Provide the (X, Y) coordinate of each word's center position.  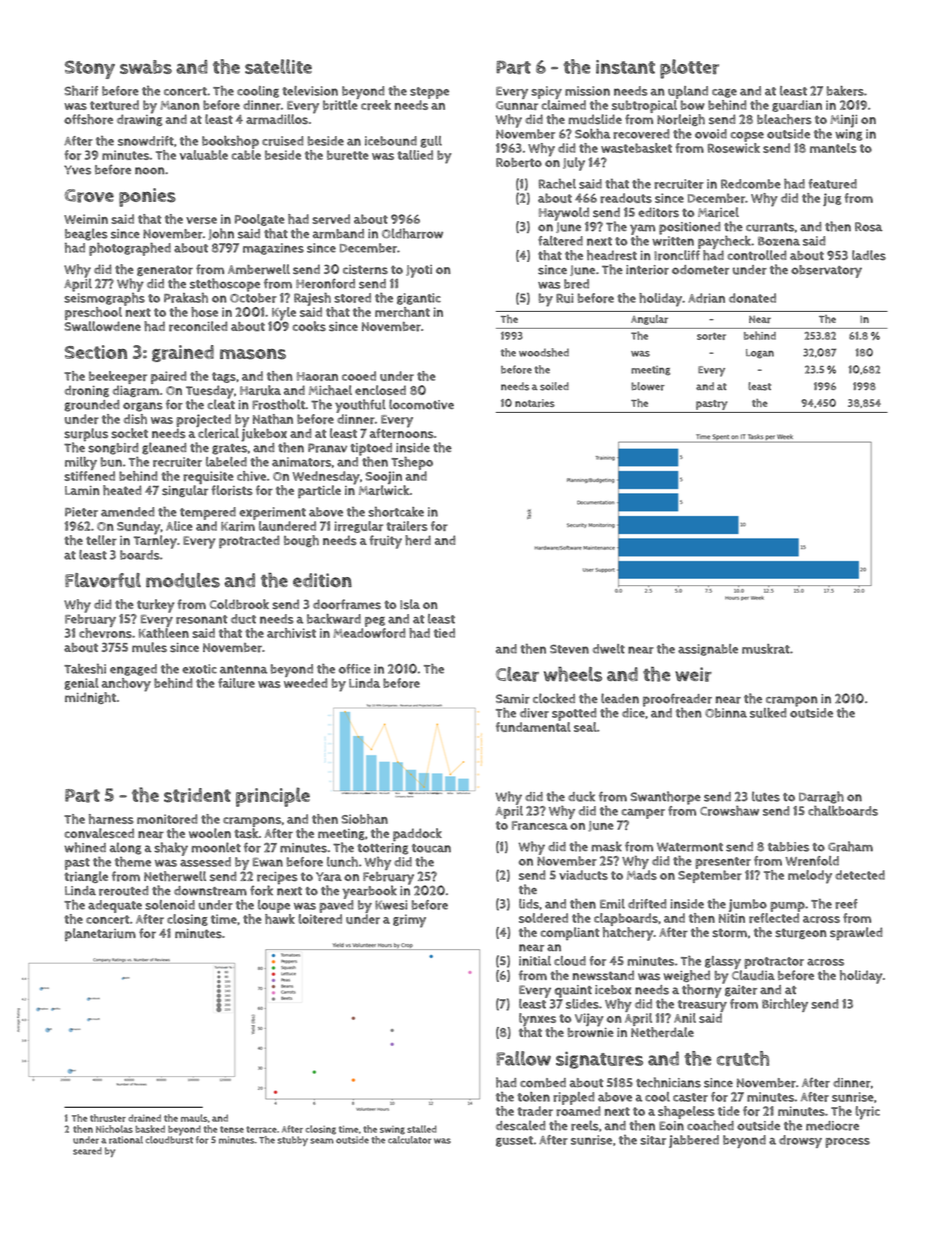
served (331, 219)
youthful (360, 406)
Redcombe (751, 184)
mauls (194, 1118)
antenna (243, 669)
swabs (146, 67)
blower (648, 386)
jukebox (264, 435)
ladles (869, 255)
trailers (407, 526)
